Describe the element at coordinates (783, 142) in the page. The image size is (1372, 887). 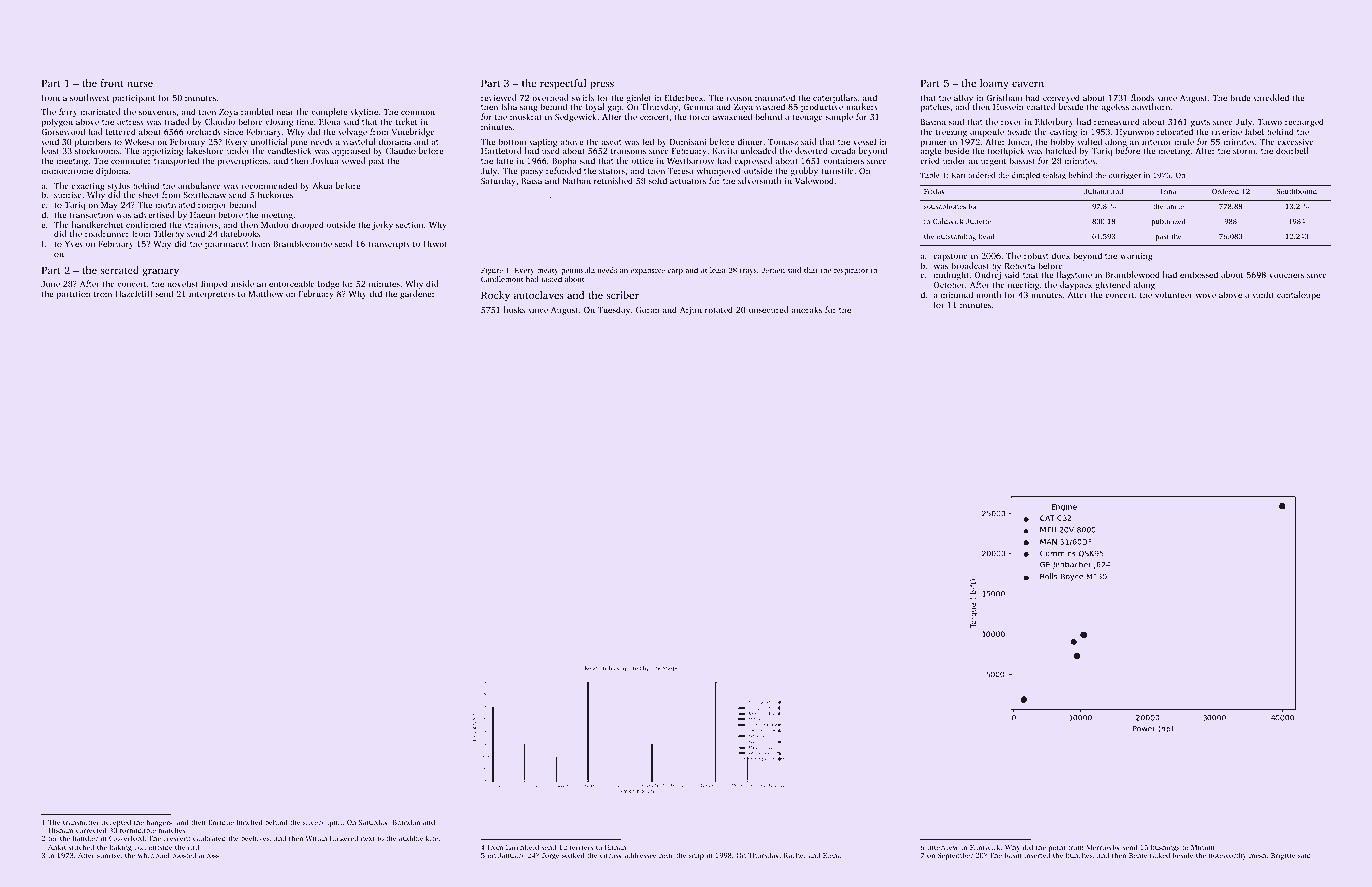
I see `Tomasz` at that location.
